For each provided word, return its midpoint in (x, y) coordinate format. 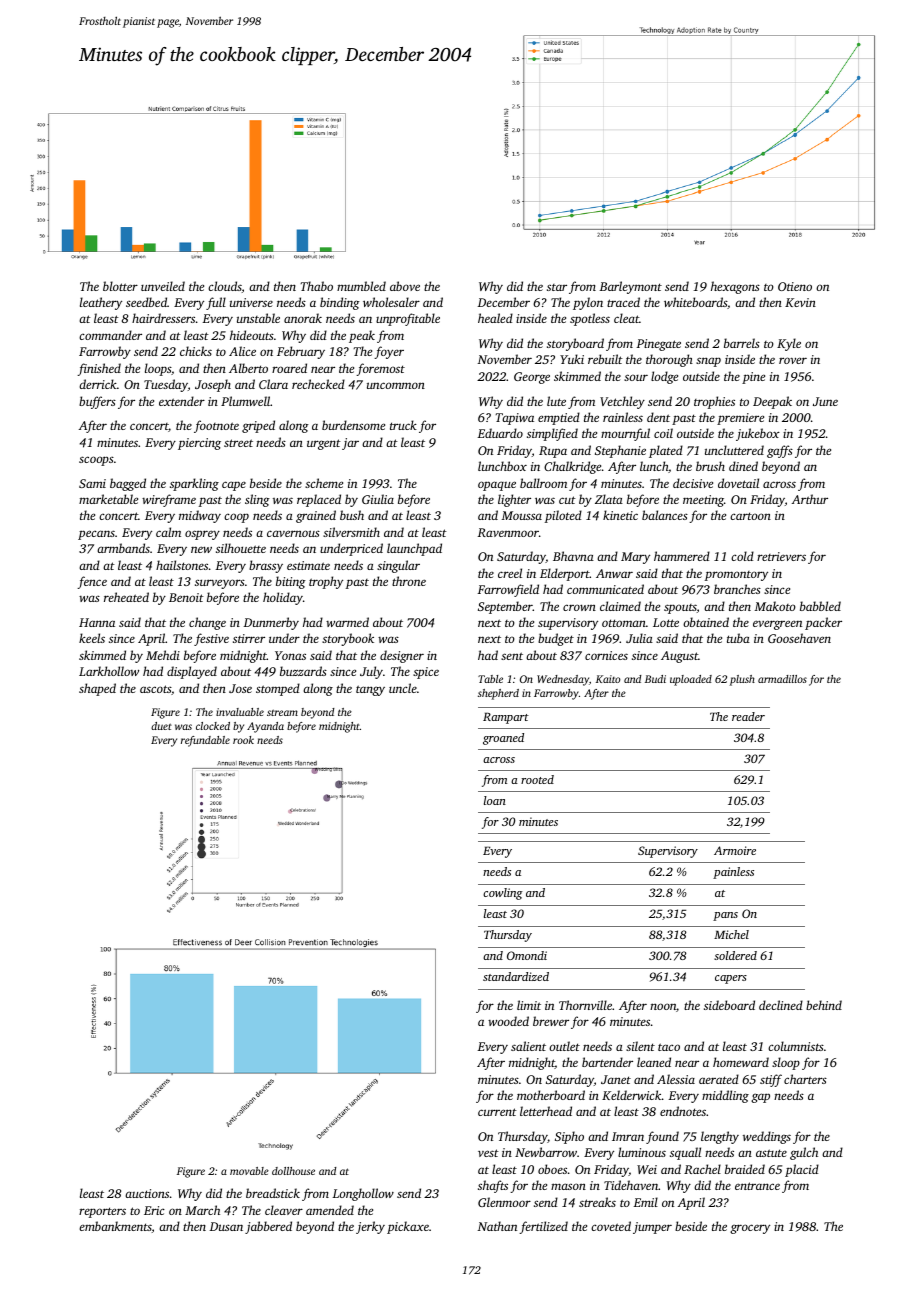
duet (161, 726)
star (557, 287)
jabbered (268, 1227)
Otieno (795, 286)
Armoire (735, 850)
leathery (101, 303)
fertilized (543, 1227)
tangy (370, 690)
